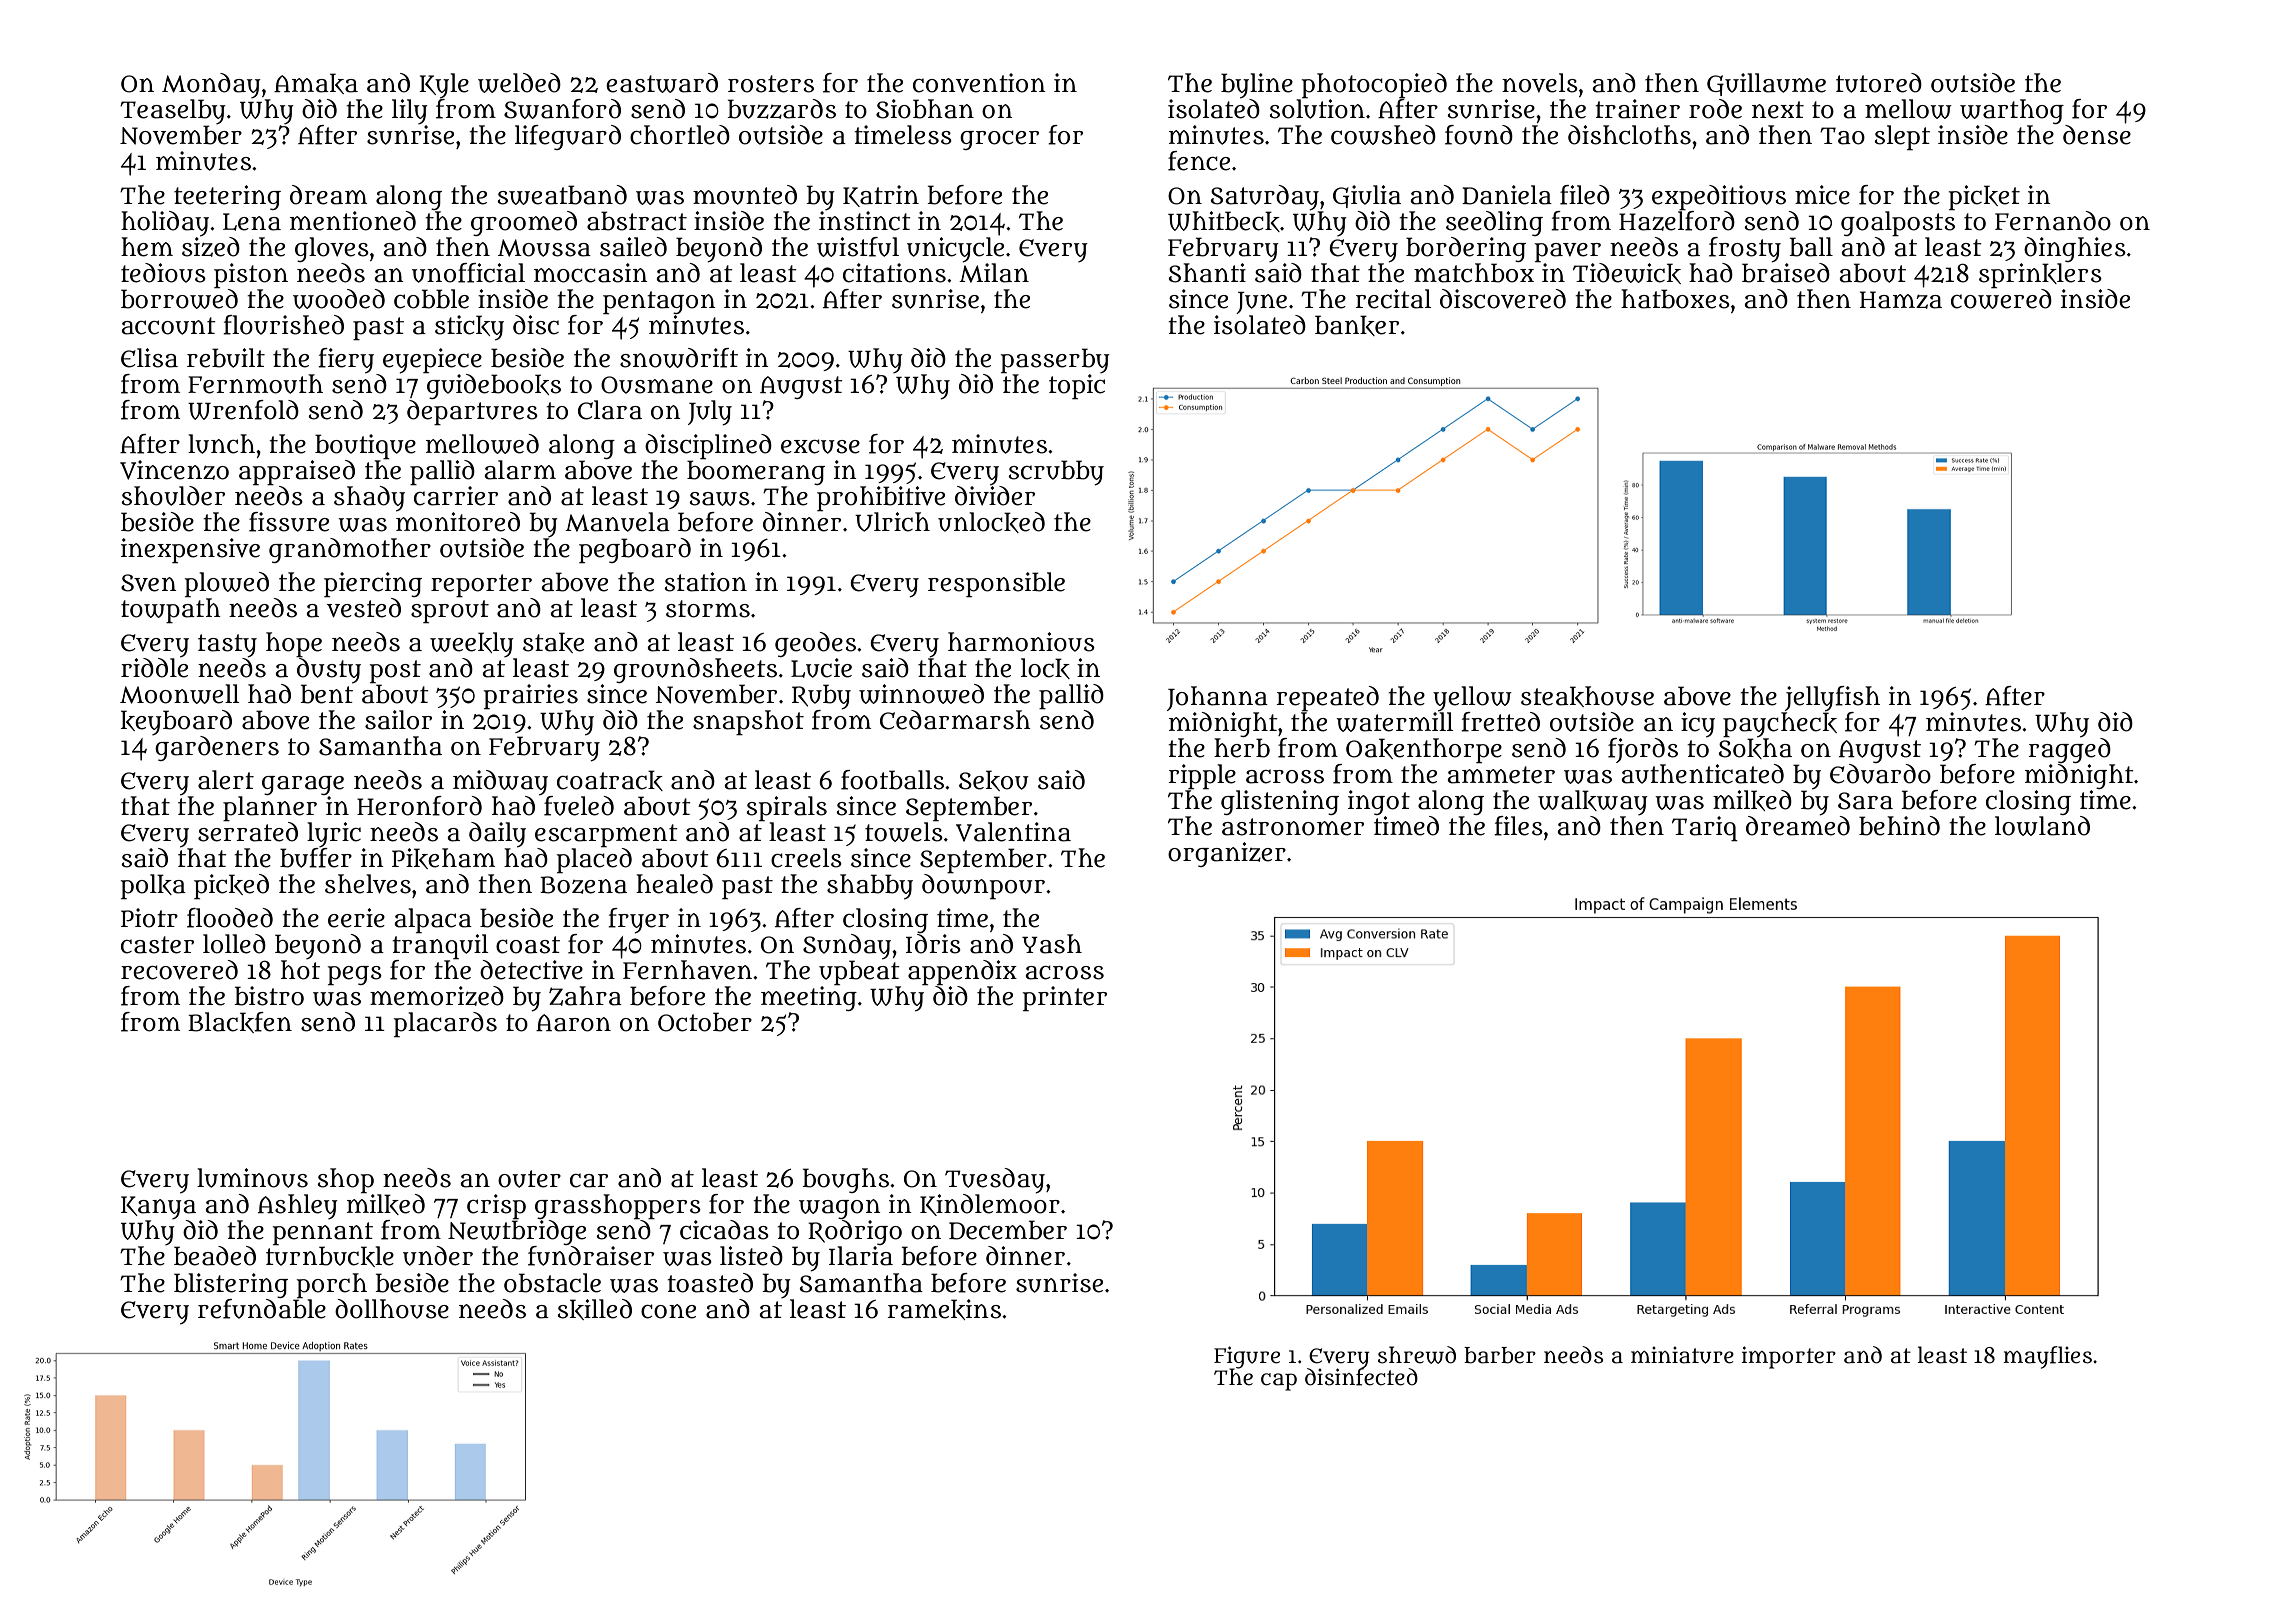 This screenshot has width=2282, height=1614. I want to click on responsible, so click(996, 584).
